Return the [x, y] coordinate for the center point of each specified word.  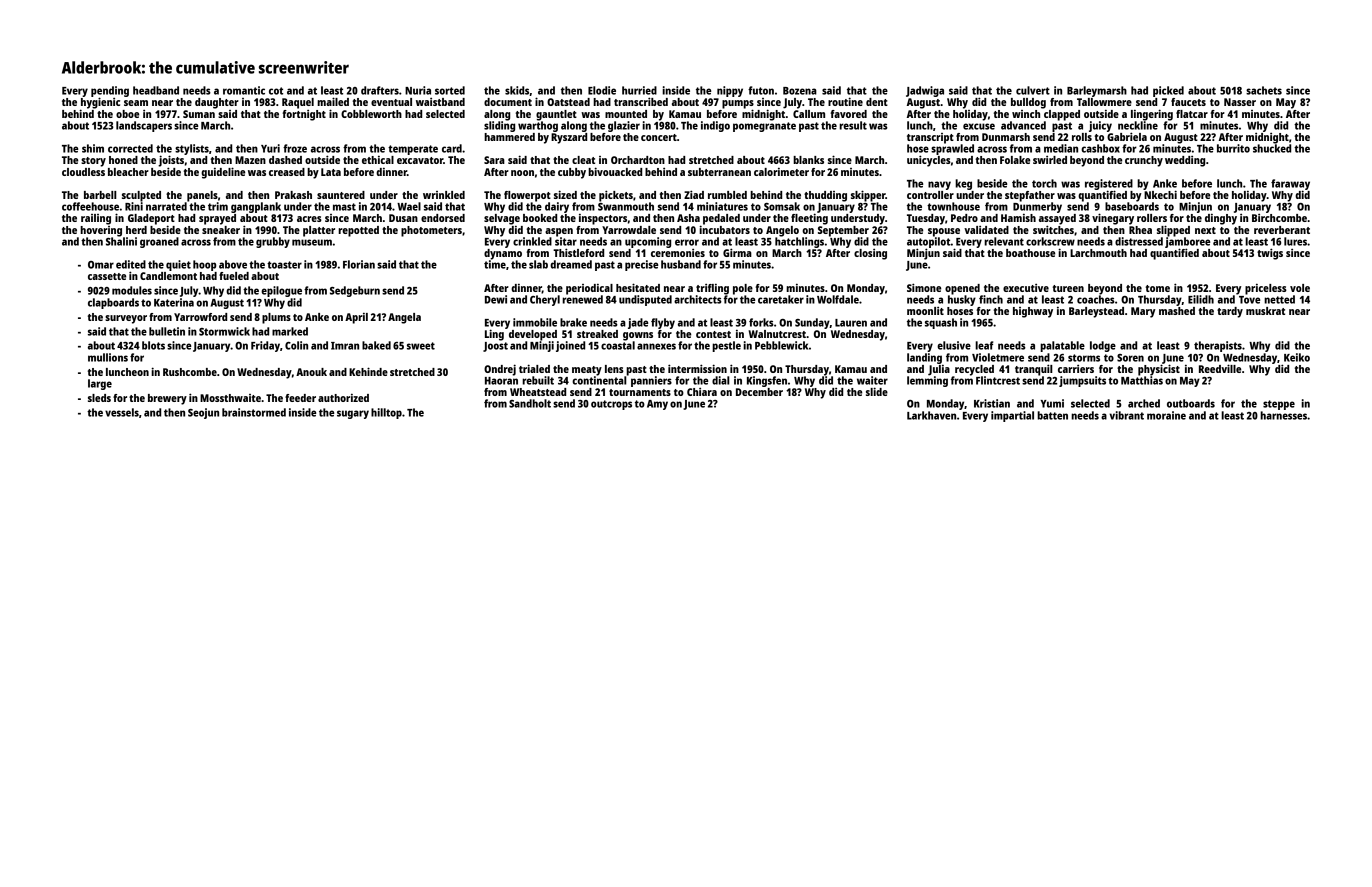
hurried [639, 90]
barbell [100, 195]
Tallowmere [1104, 102]
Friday [265, 346]
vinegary [1113, 219]
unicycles [929, 161]
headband [156, 90]
